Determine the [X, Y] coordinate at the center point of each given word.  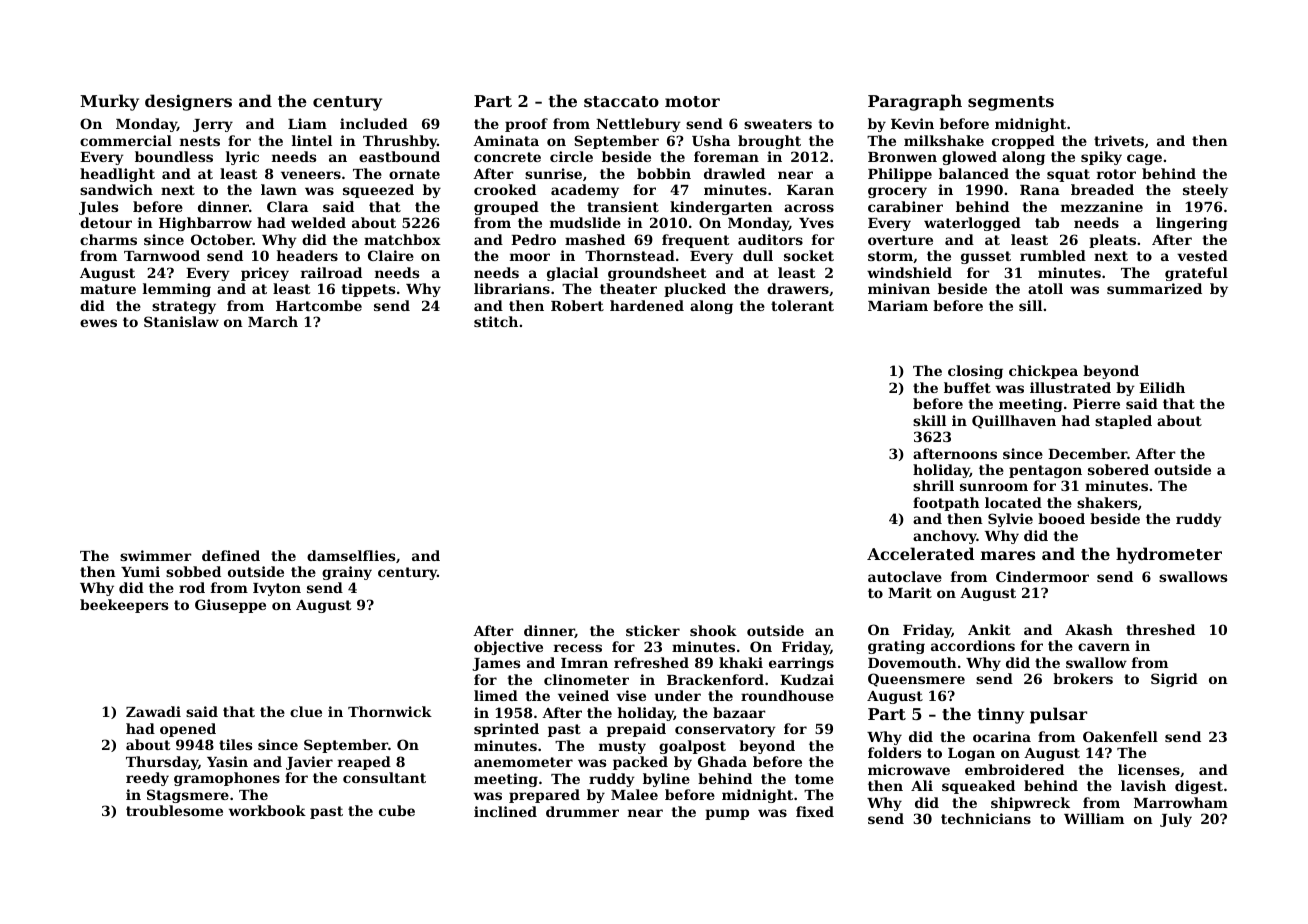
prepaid [636, 730]
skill [929, 420]
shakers [1107, 502]
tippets [368, 290]
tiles [235, 744]
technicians [986, 818]
